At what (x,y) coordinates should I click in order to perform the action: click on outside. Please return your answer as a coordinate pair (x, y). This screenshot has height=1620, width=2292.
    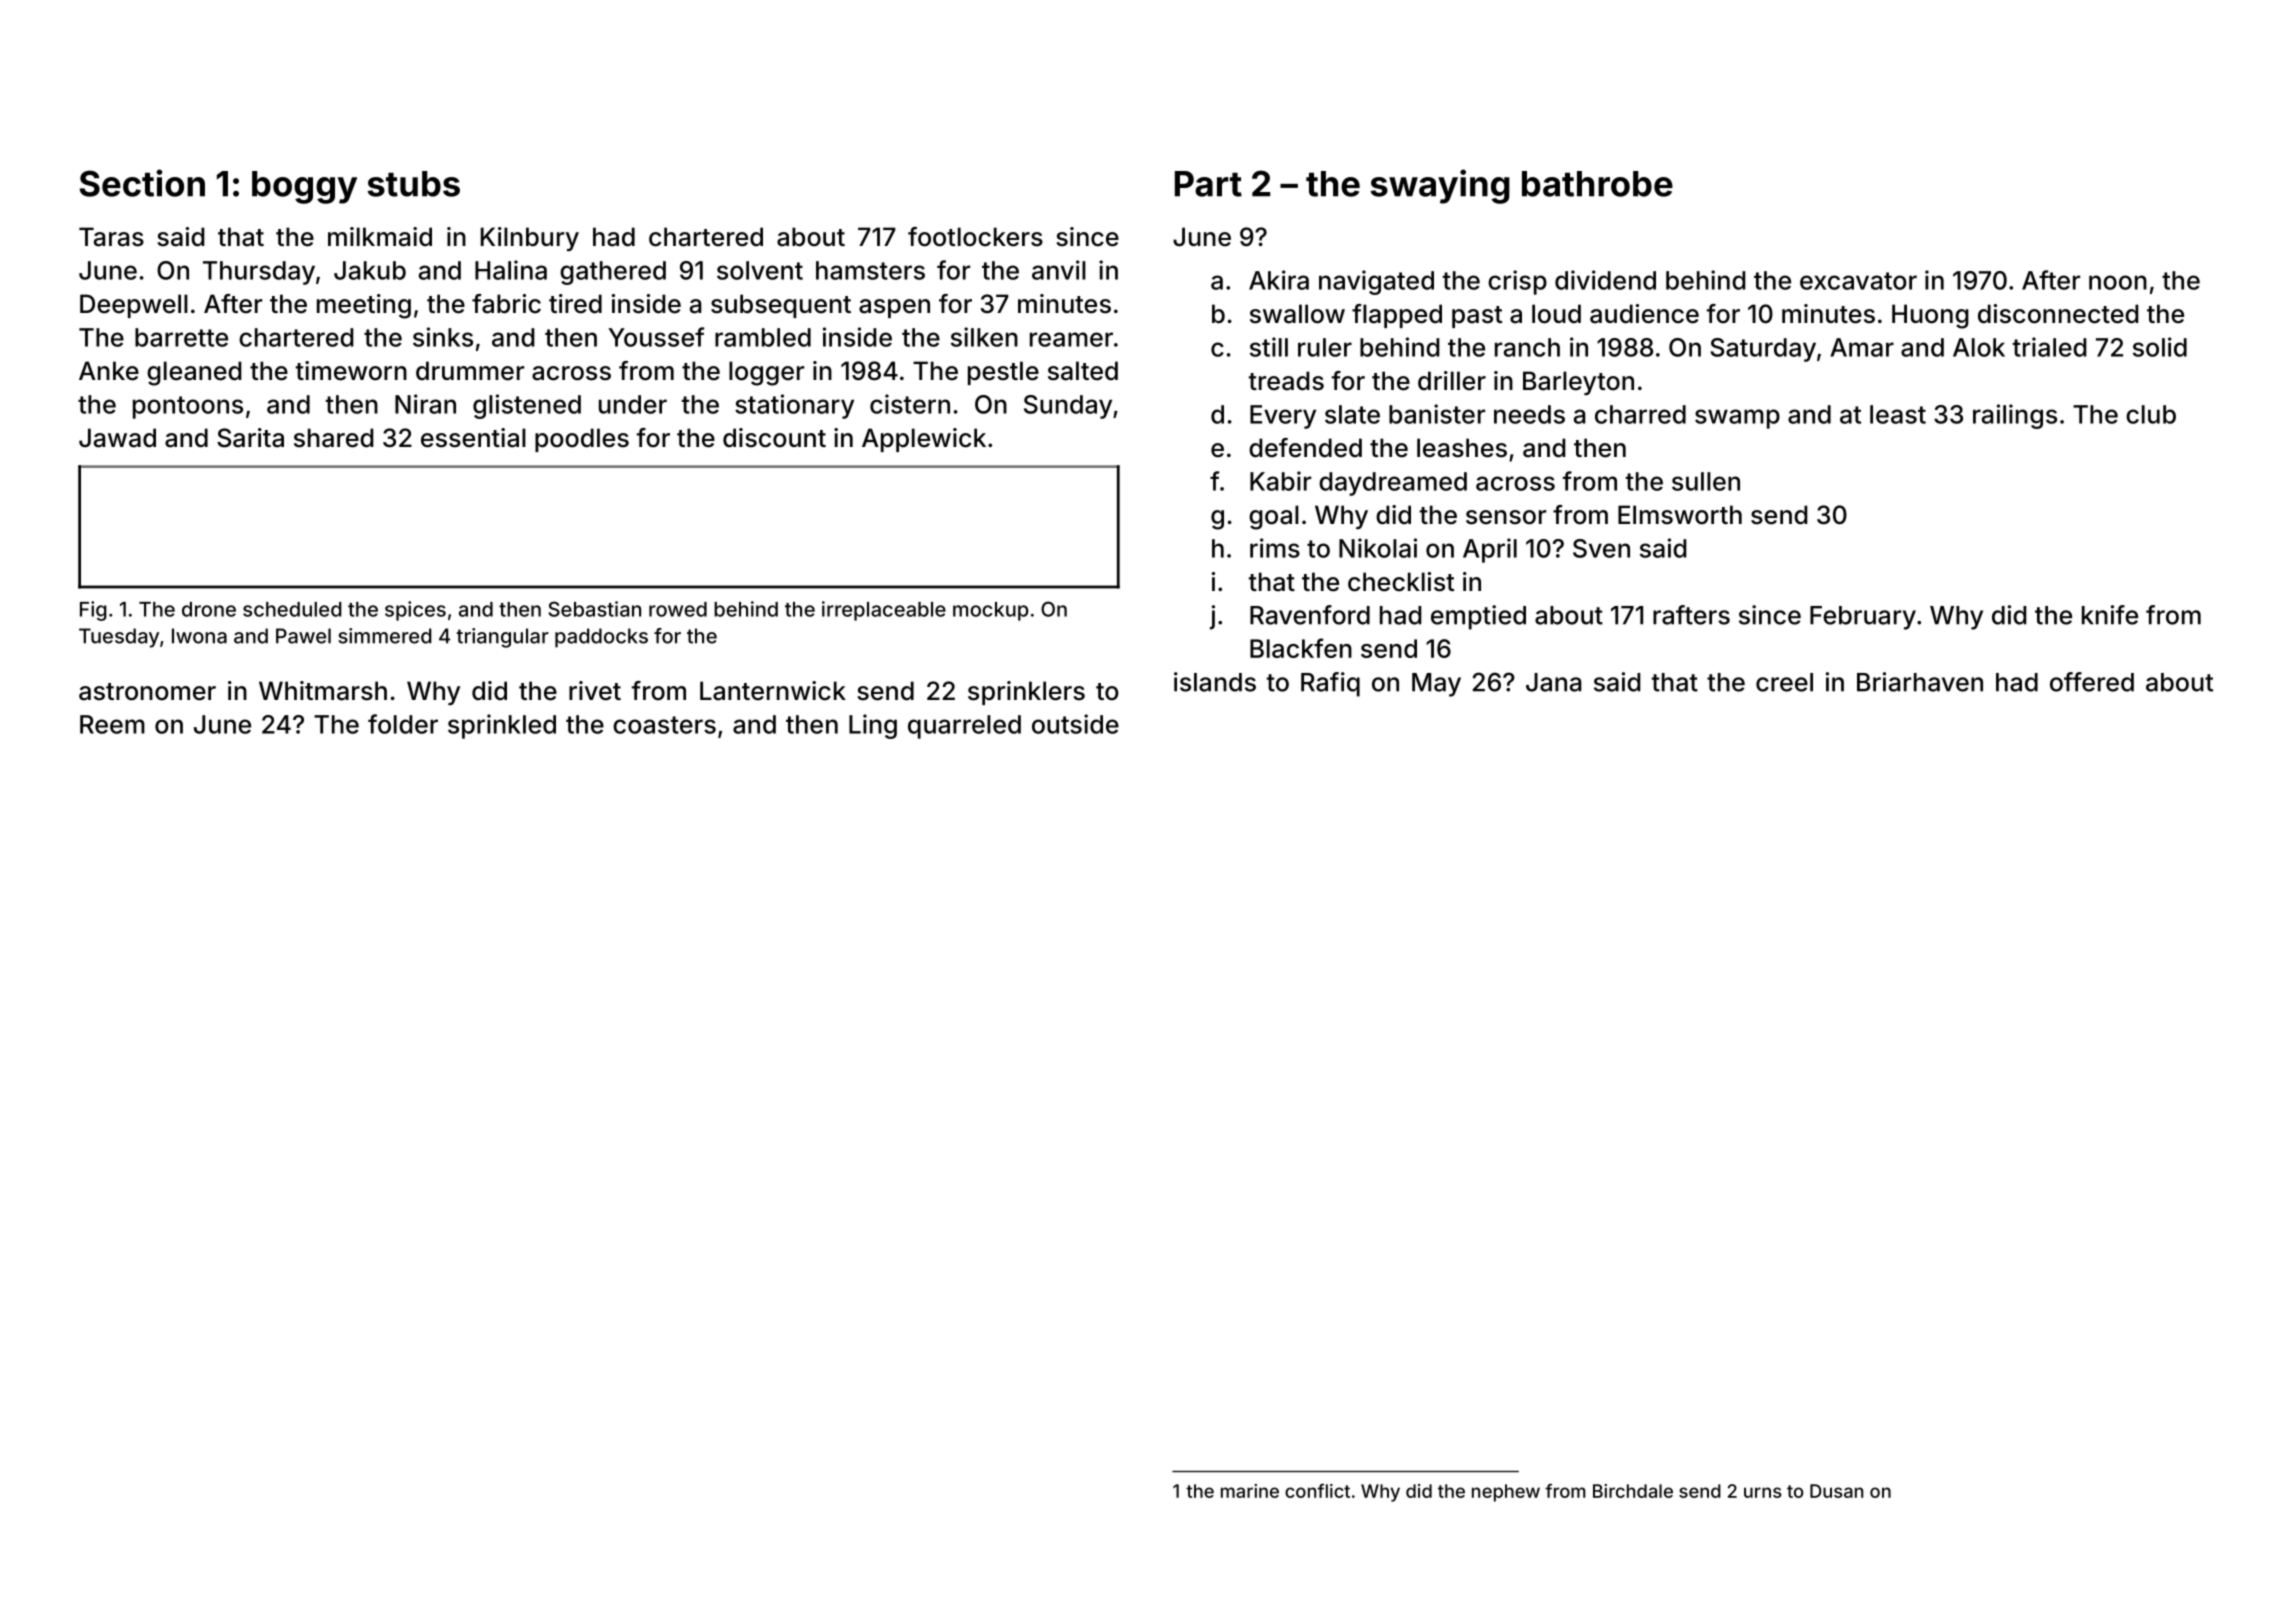
    Looking at the image, I should click on (1075, 724).
